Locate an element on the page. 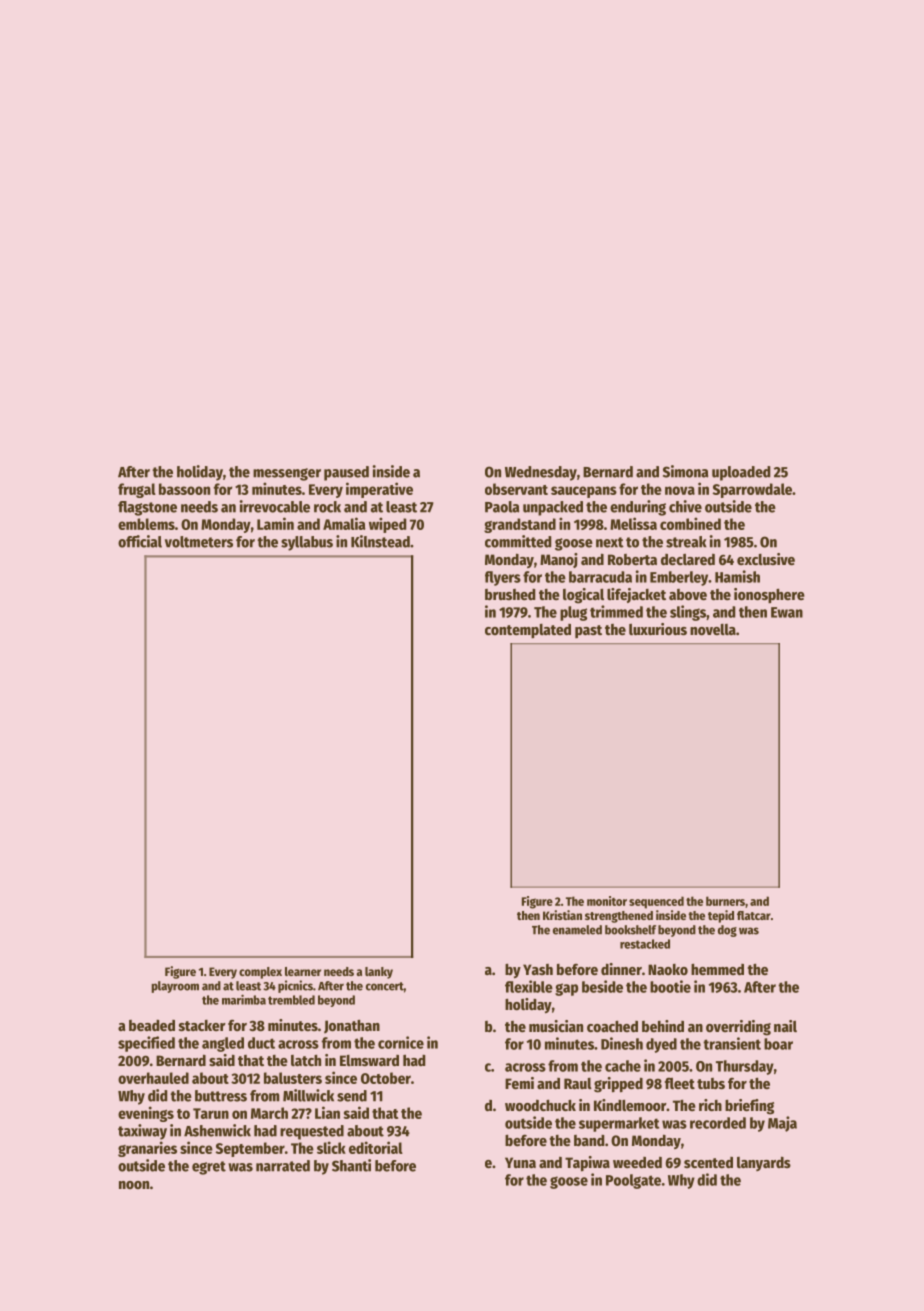  official is located at coordinates (140, 541).
